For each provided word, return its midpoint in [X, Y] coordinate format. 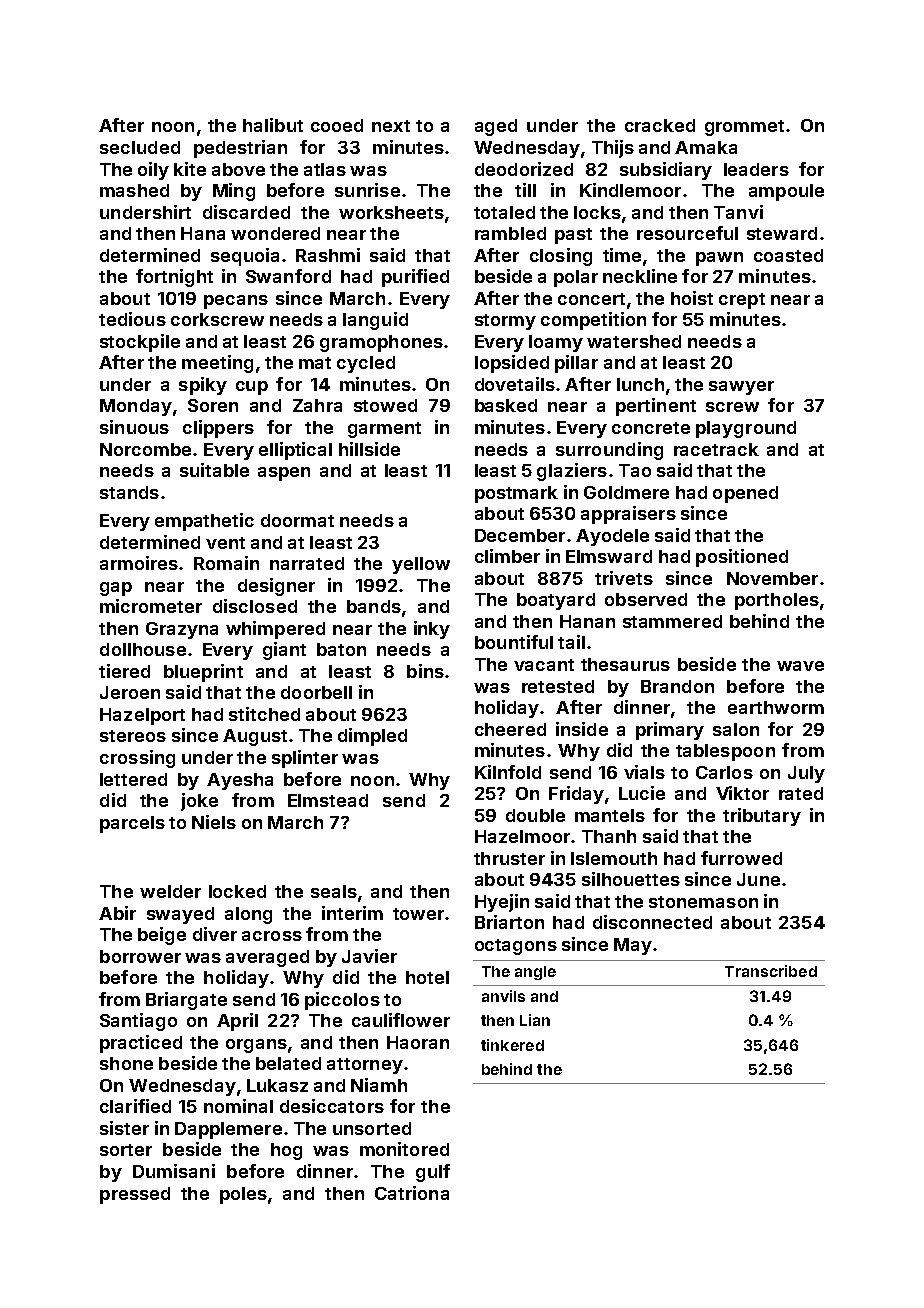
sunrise [367, 190]
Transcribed [771, 971]
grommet [744, 128]
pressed [135, 1195]
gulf [433, 1173]
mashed [134, 190]
